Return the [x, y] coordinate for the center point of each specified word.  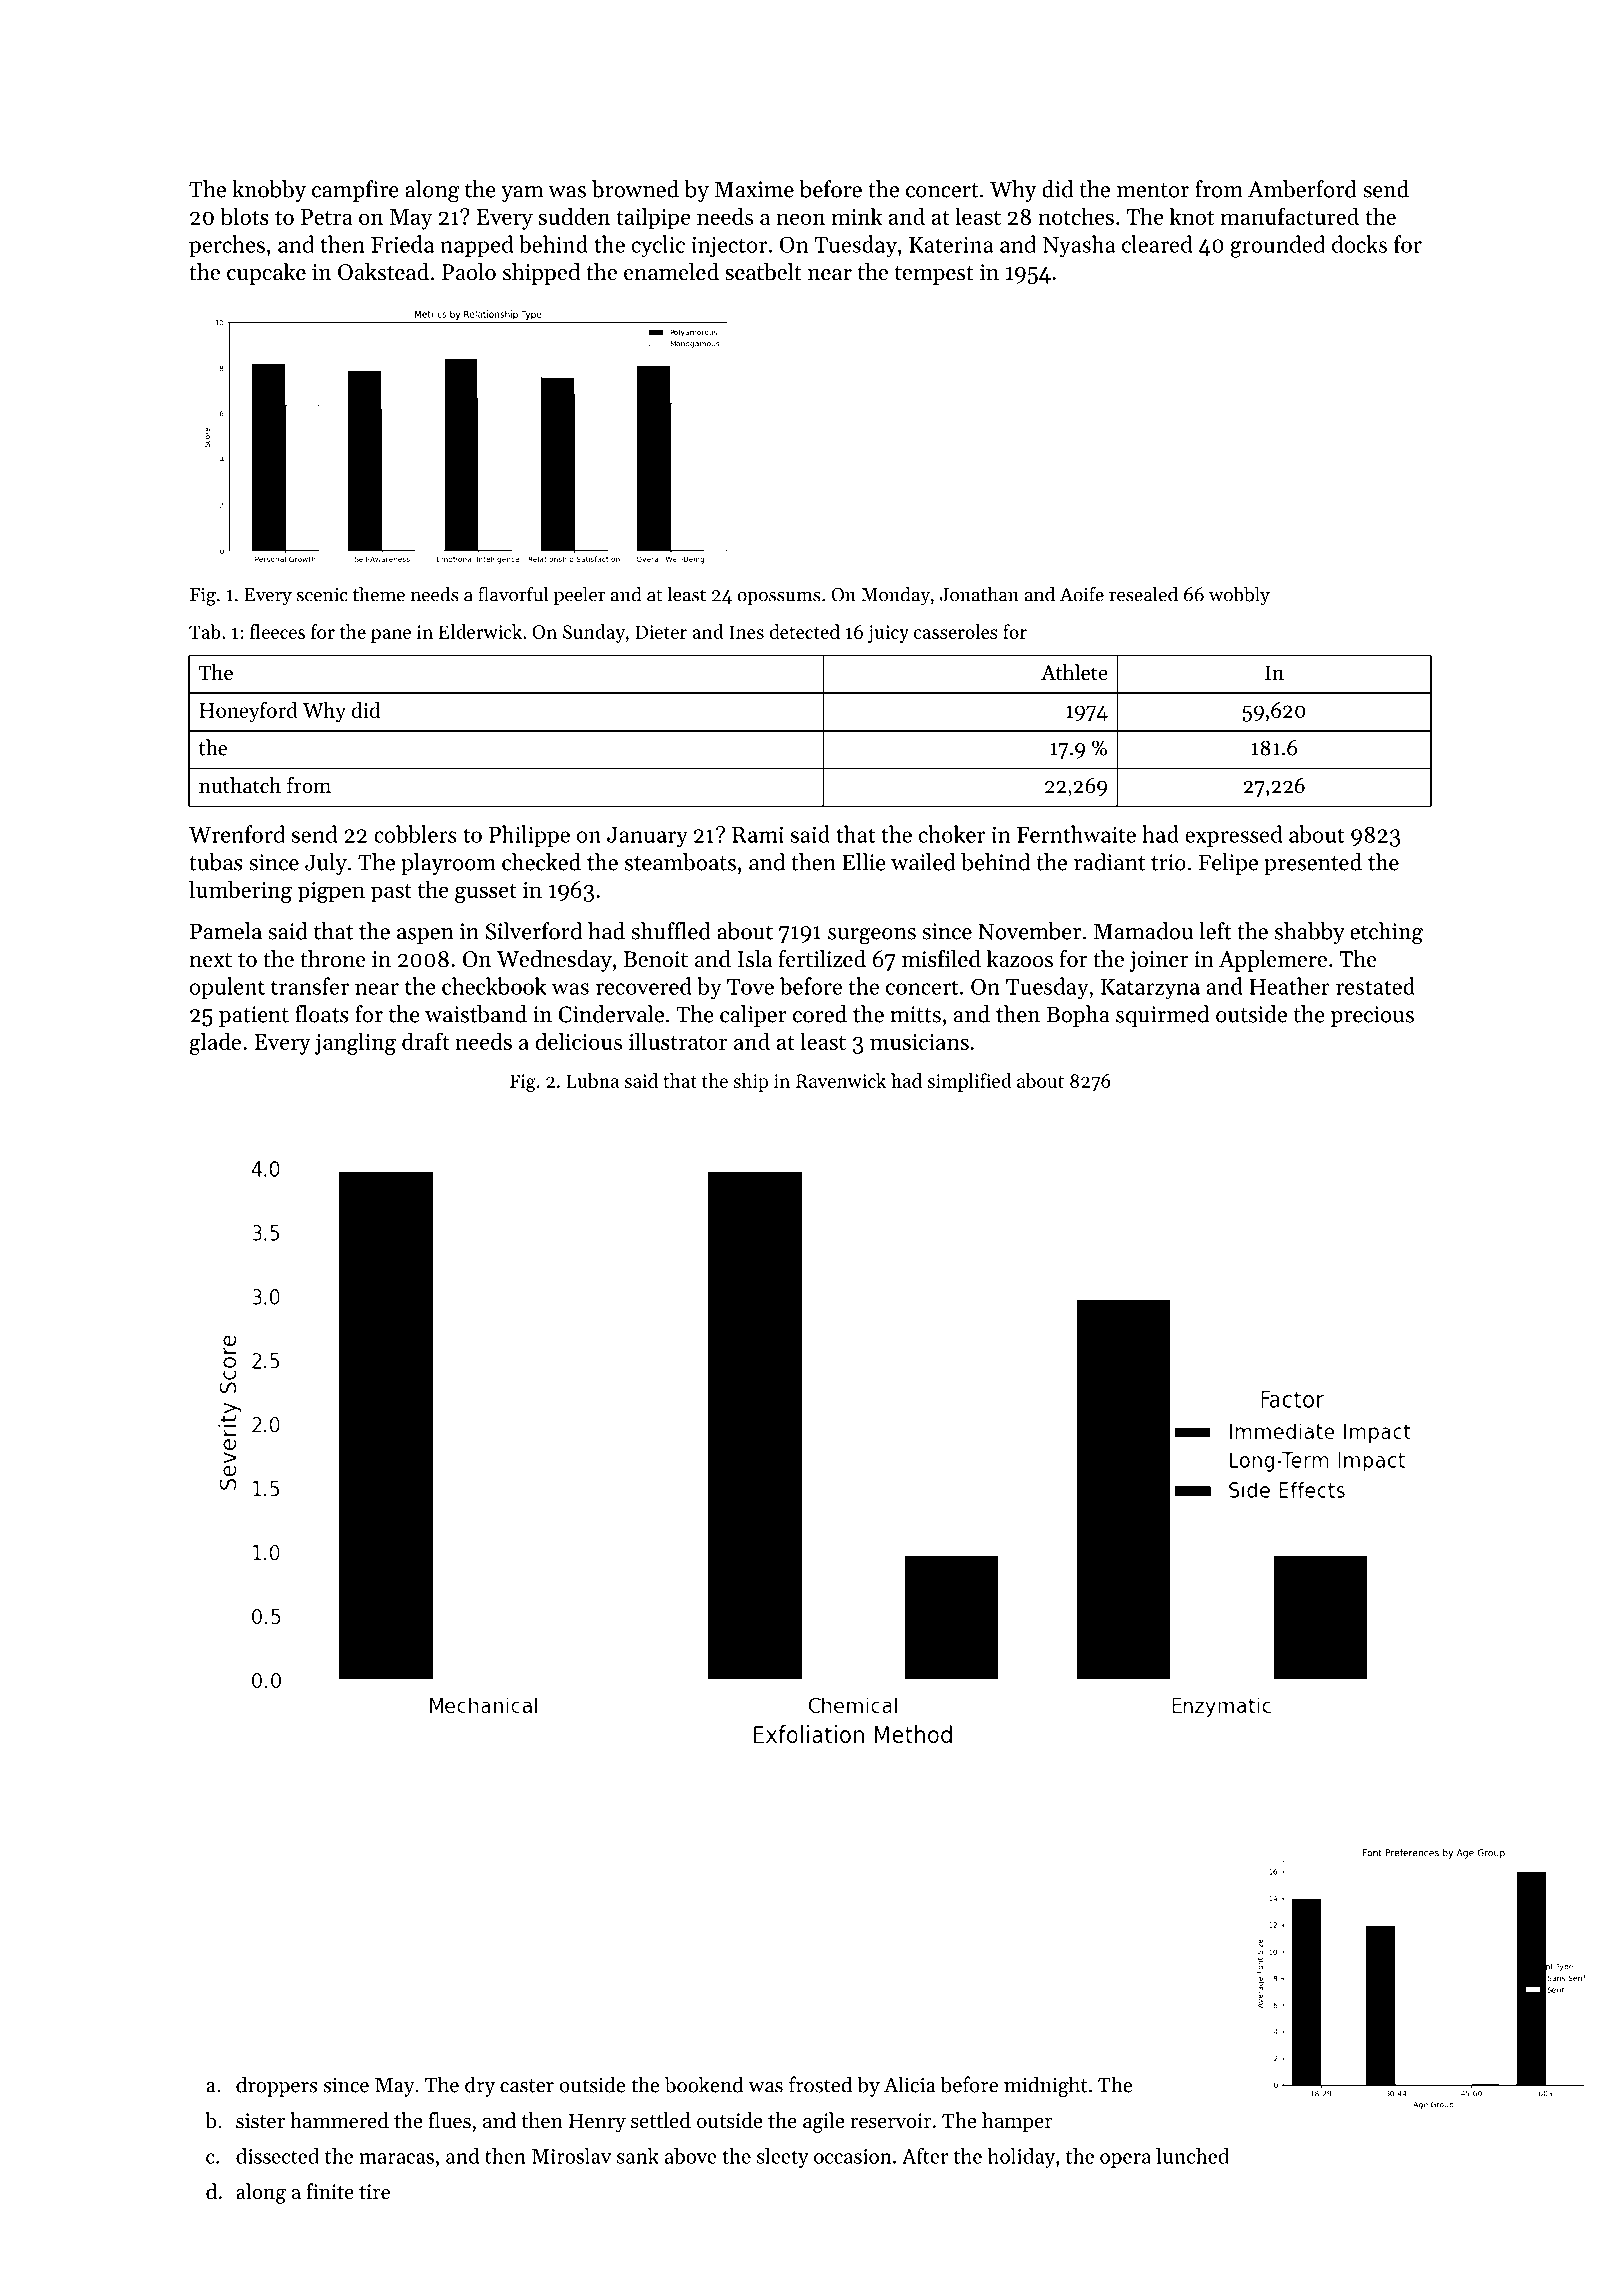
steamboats [680, 862]
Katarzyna [1150, 989]
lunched [1192, 2156]
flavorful [513, 594]
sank [638, 2156]
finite [330, 2191]
